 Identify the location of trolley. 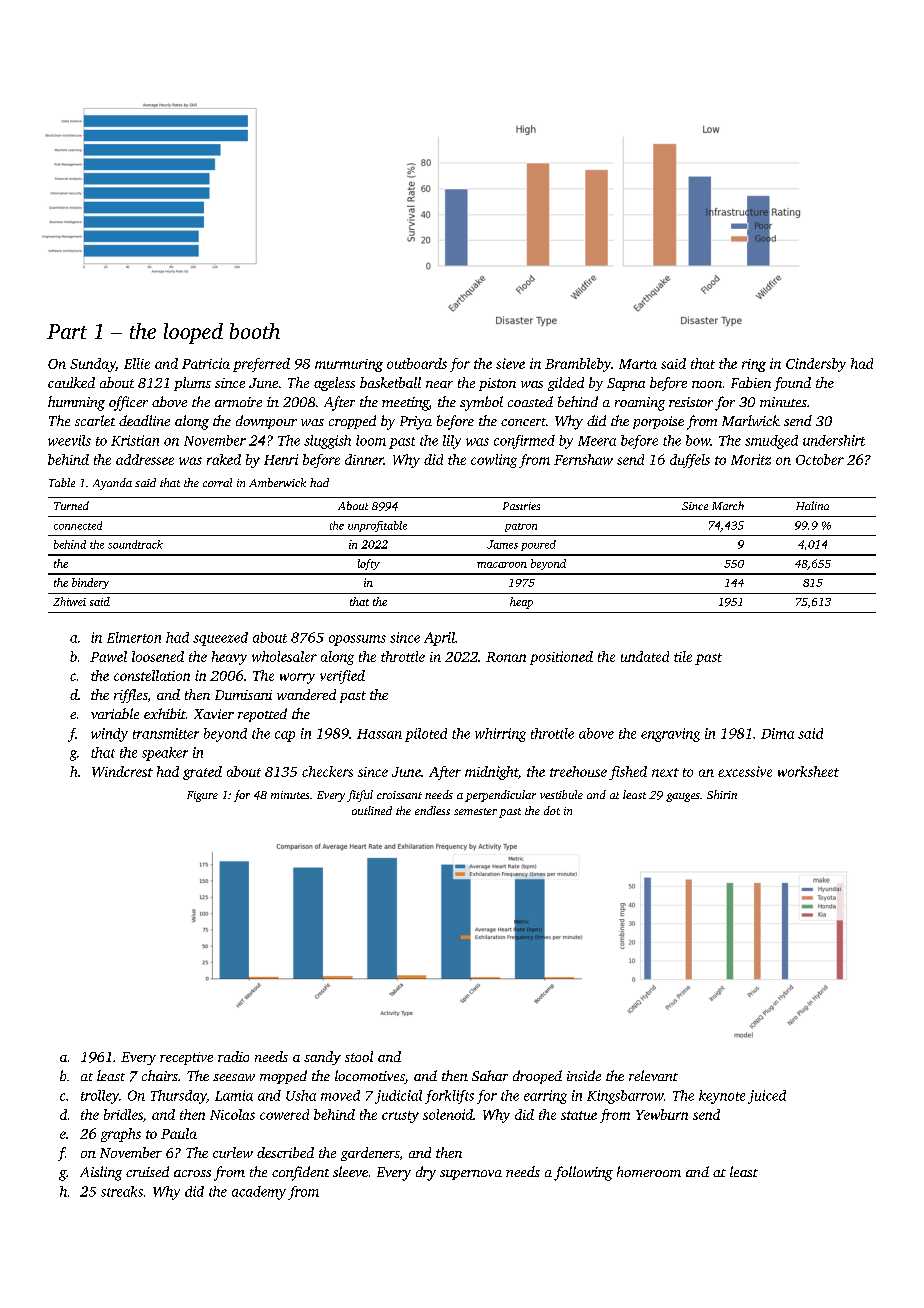
(100, 1097).
